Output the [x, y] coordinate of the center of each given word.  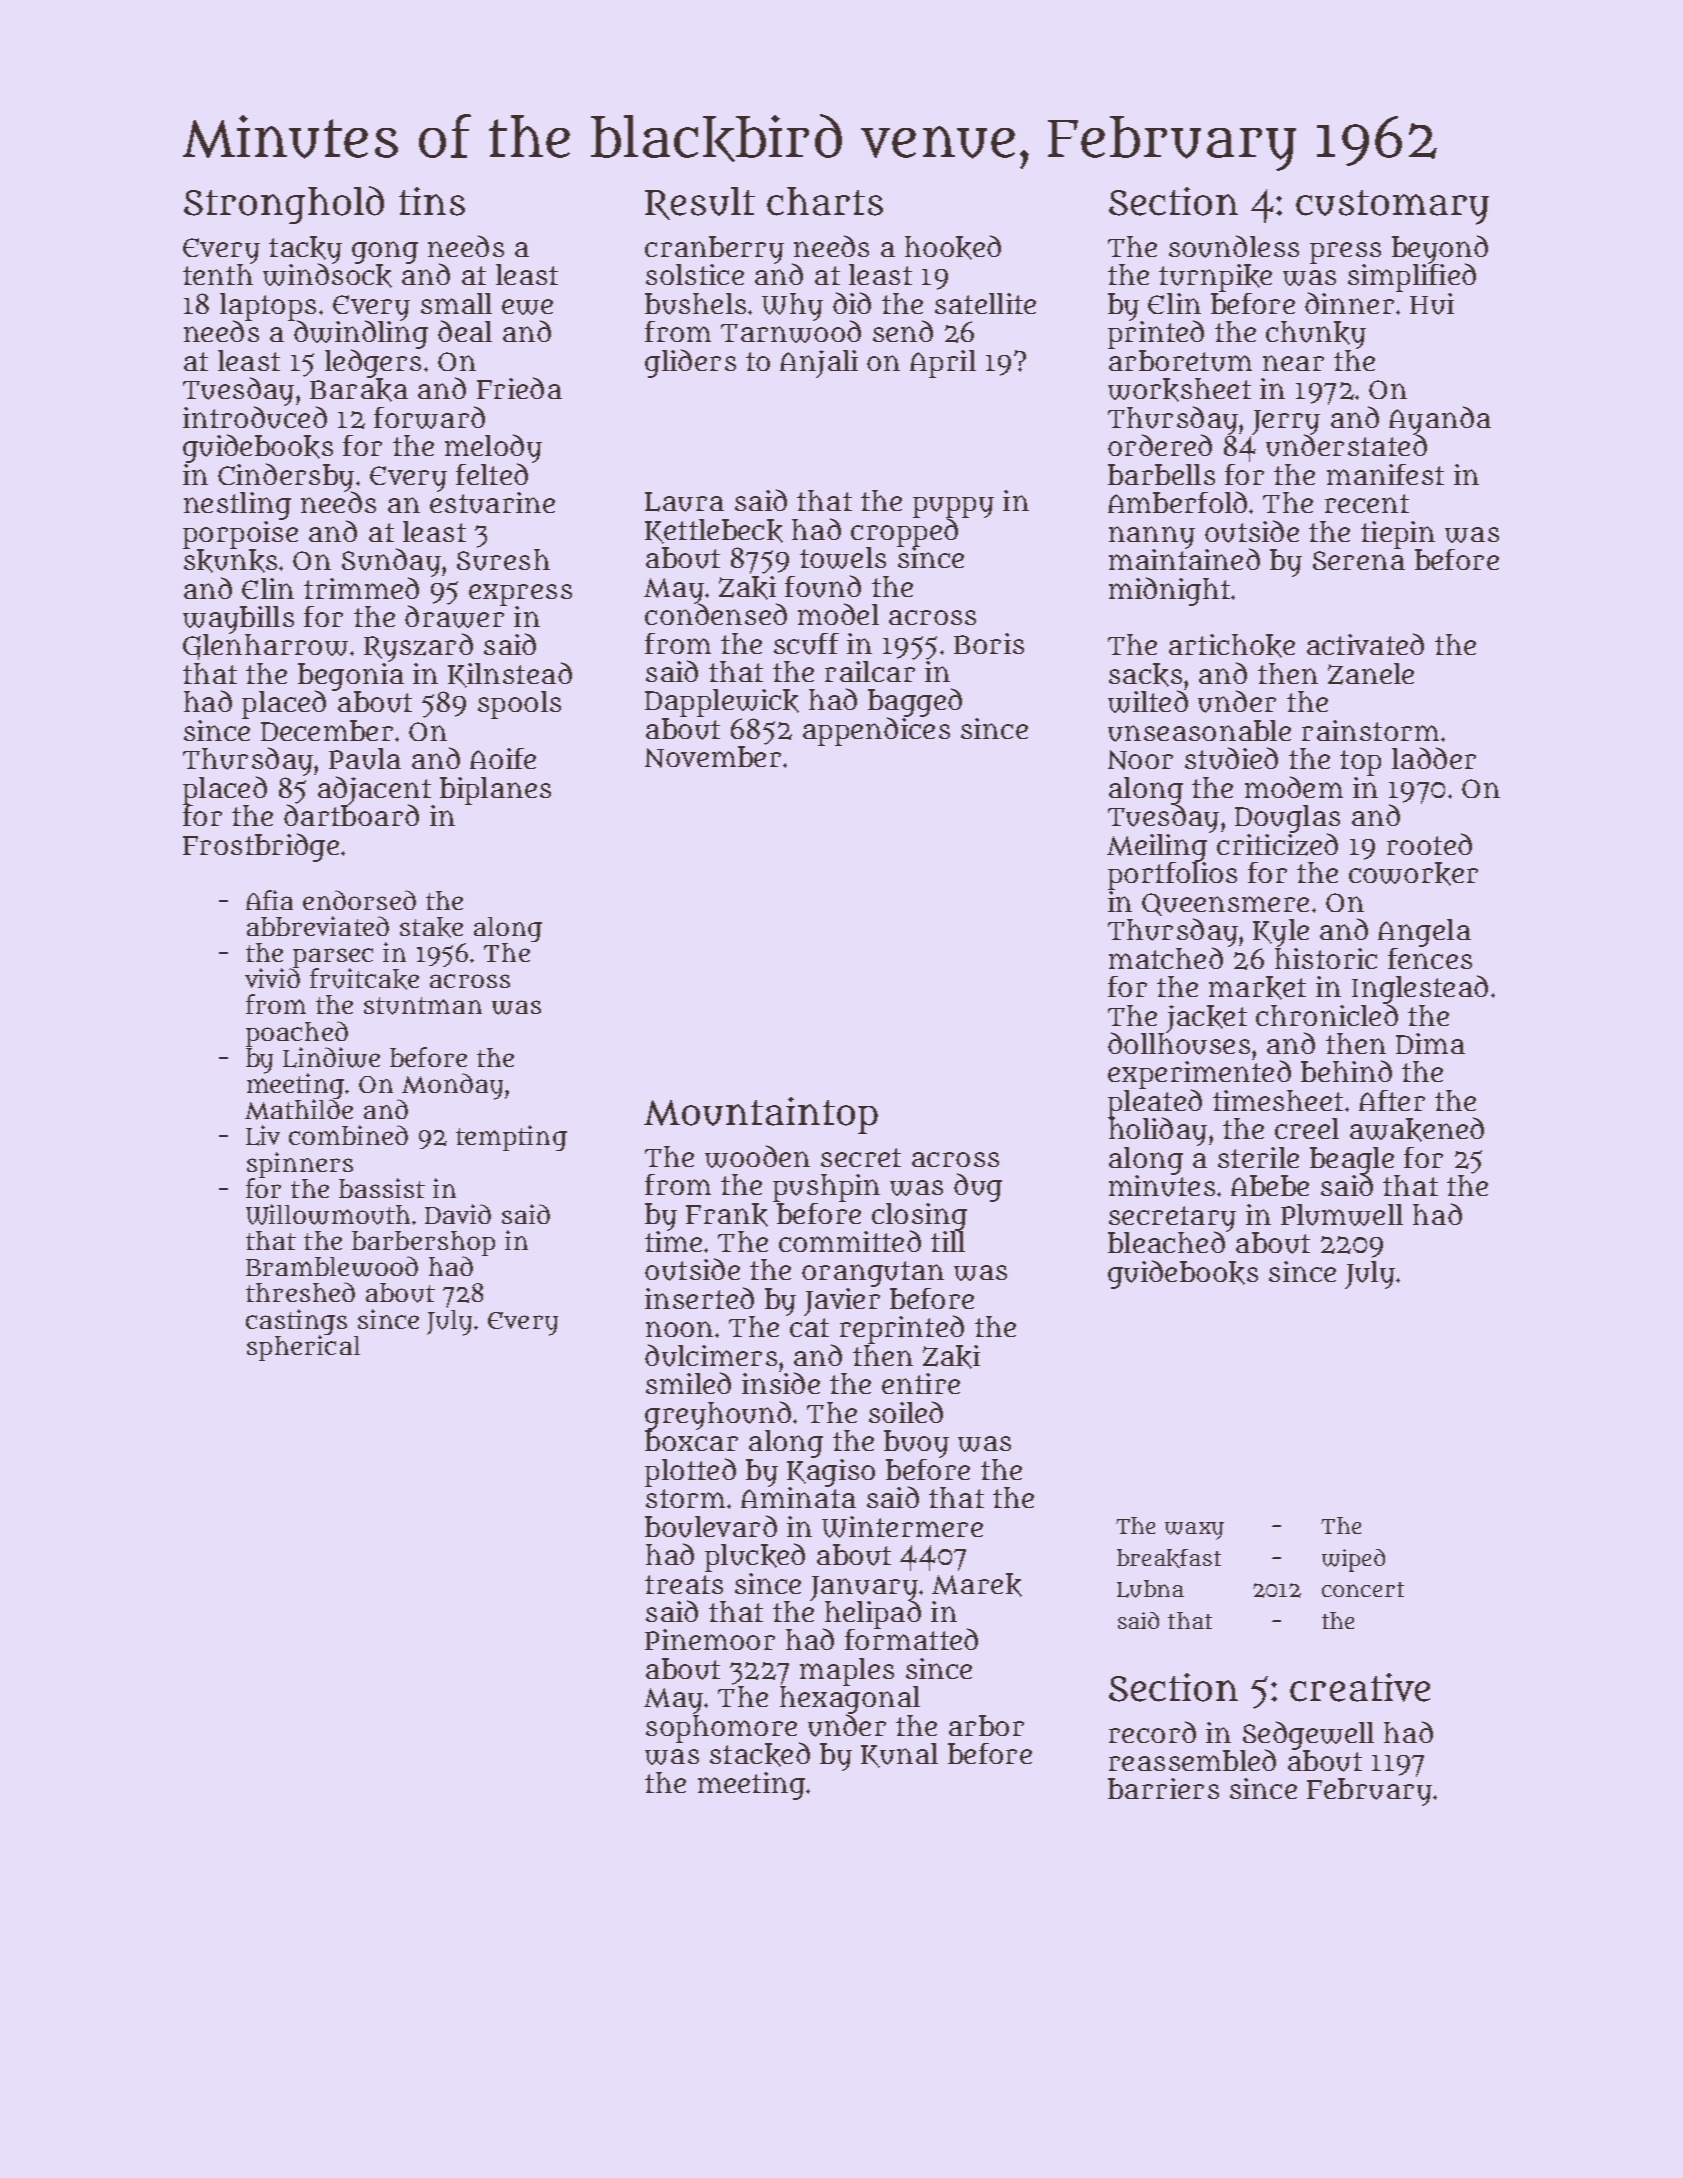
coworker [1413, 874]
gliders [690, 363]
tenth [218, 274]
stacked [760, 1754]
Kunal [899, 1755]
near [1293, 363]
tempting [511, 1138]
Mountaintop [761, 1115]
